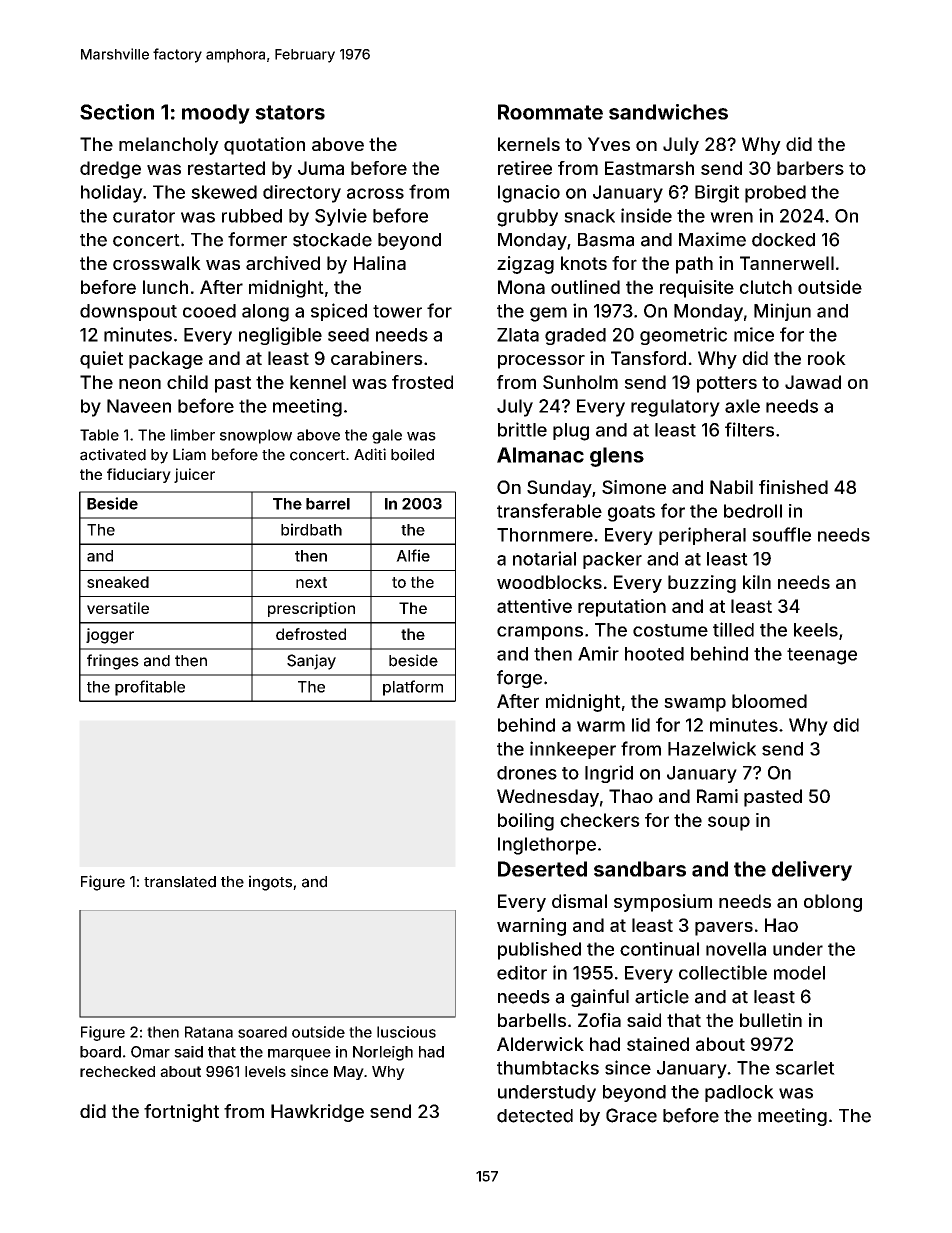  Describe the element at coordinates (654, 654) in the document. I see `hooted` at that location.
